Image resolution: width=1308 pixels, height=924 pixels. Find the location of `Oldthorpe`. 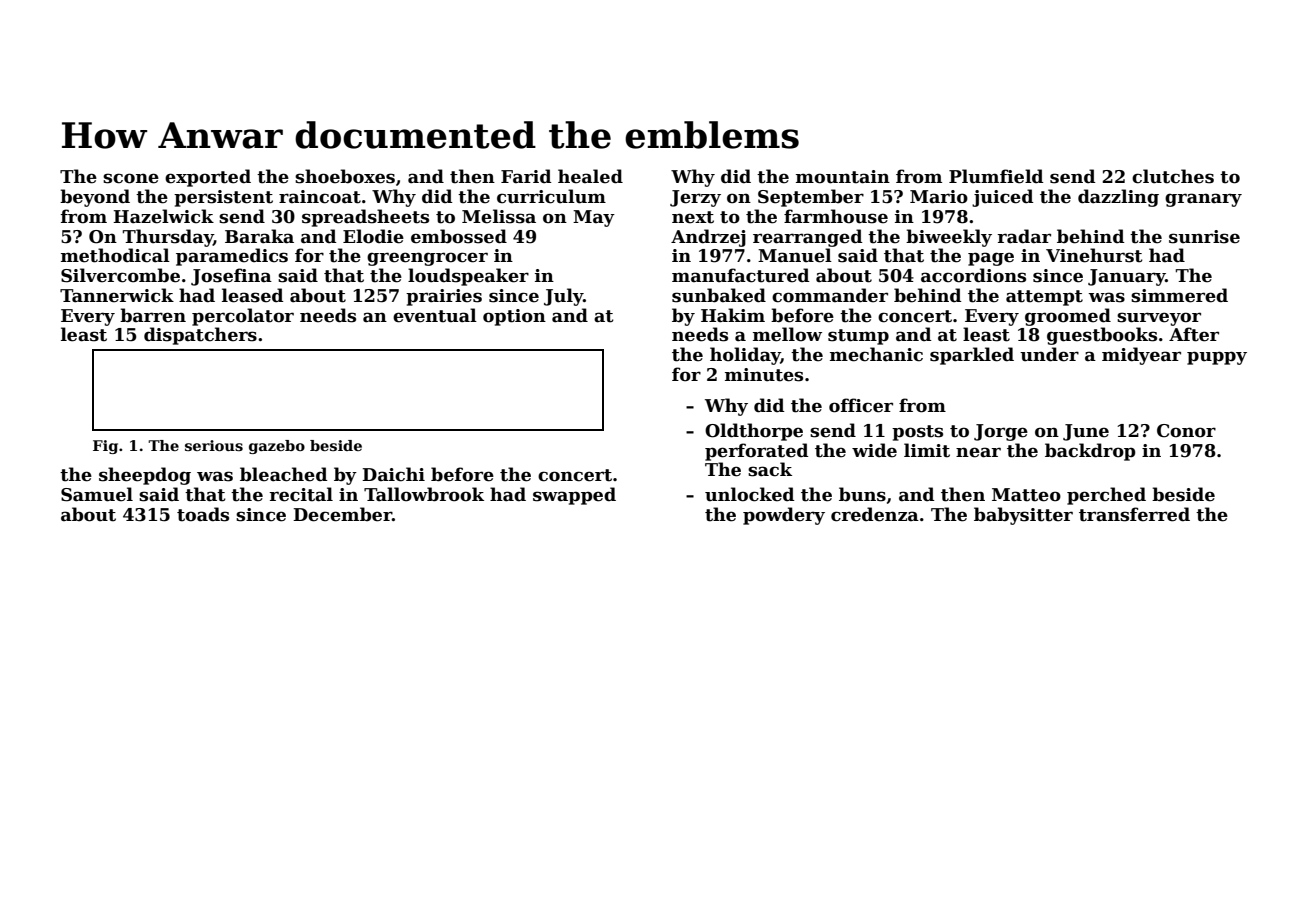

Oldthorpe is located at coordinates (754, 432).
